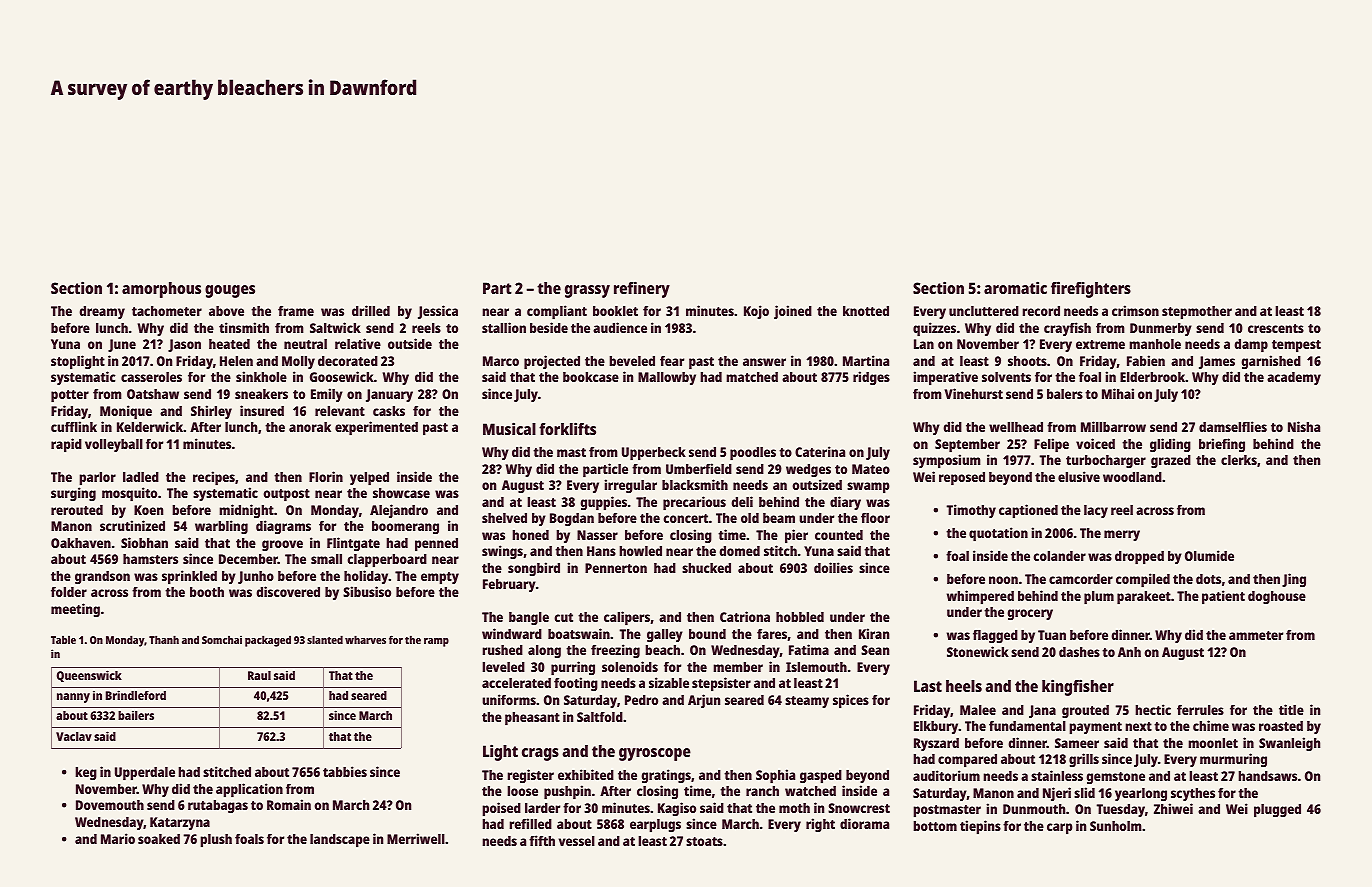 This document has width=1372, height=887. What do you see at coordinates (283, 527) in the document?
I see `diagrams` at bounding box center [283, 527].
